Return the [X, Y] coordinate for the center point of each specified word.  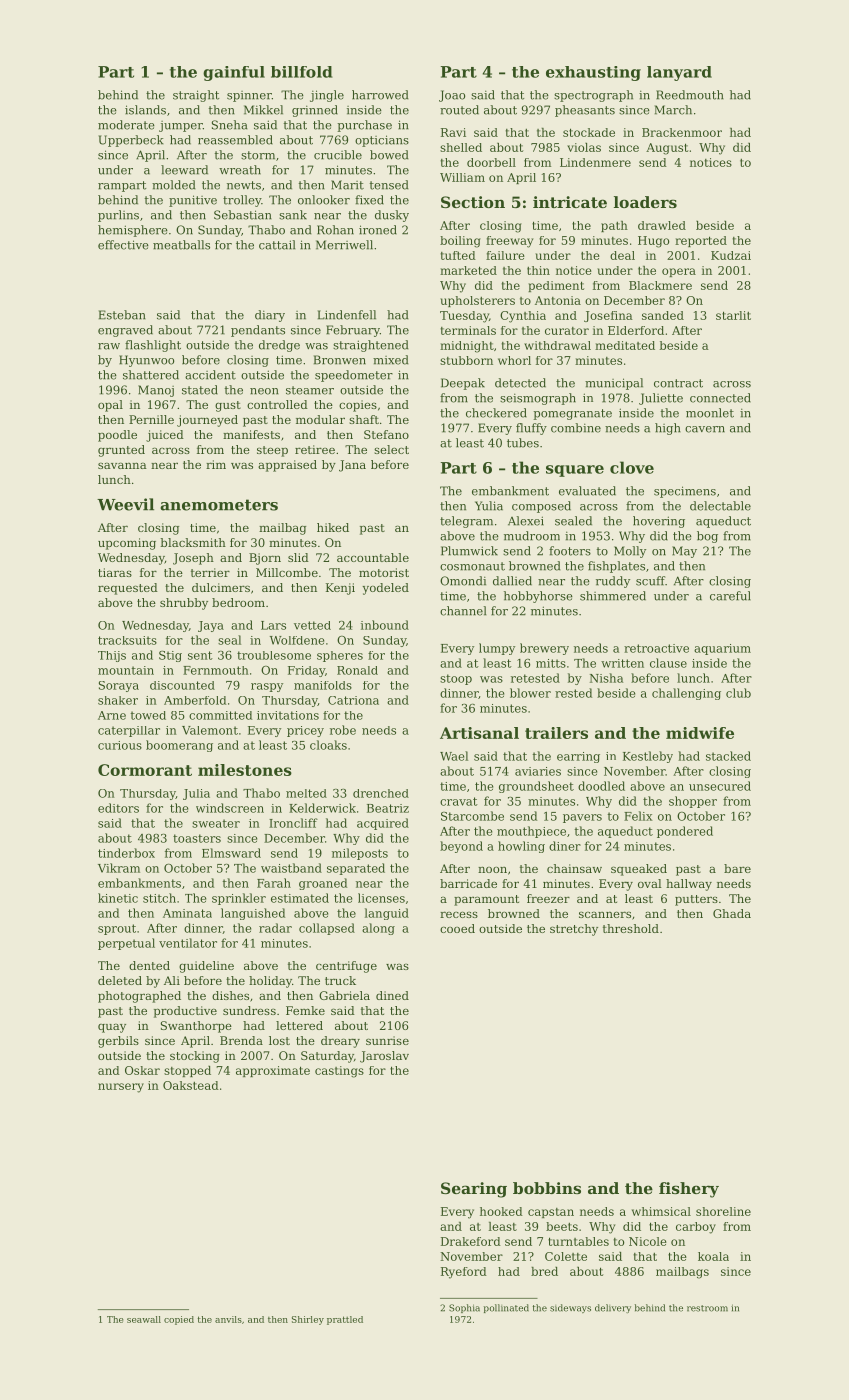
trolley [242, 201]
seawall [144, 1319]
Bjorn [265, 559]
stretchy [574, 930]
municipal [614, 384]
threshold [631, 928]
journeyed [207, 421]
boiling [460, 242]
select [391, 449]
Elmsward [231, 853]
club [738, 693]
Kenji [340, 589]
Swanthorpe [196, 1027]
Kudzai [731, 255]
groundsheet [536, 787]
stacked [728, 756]
